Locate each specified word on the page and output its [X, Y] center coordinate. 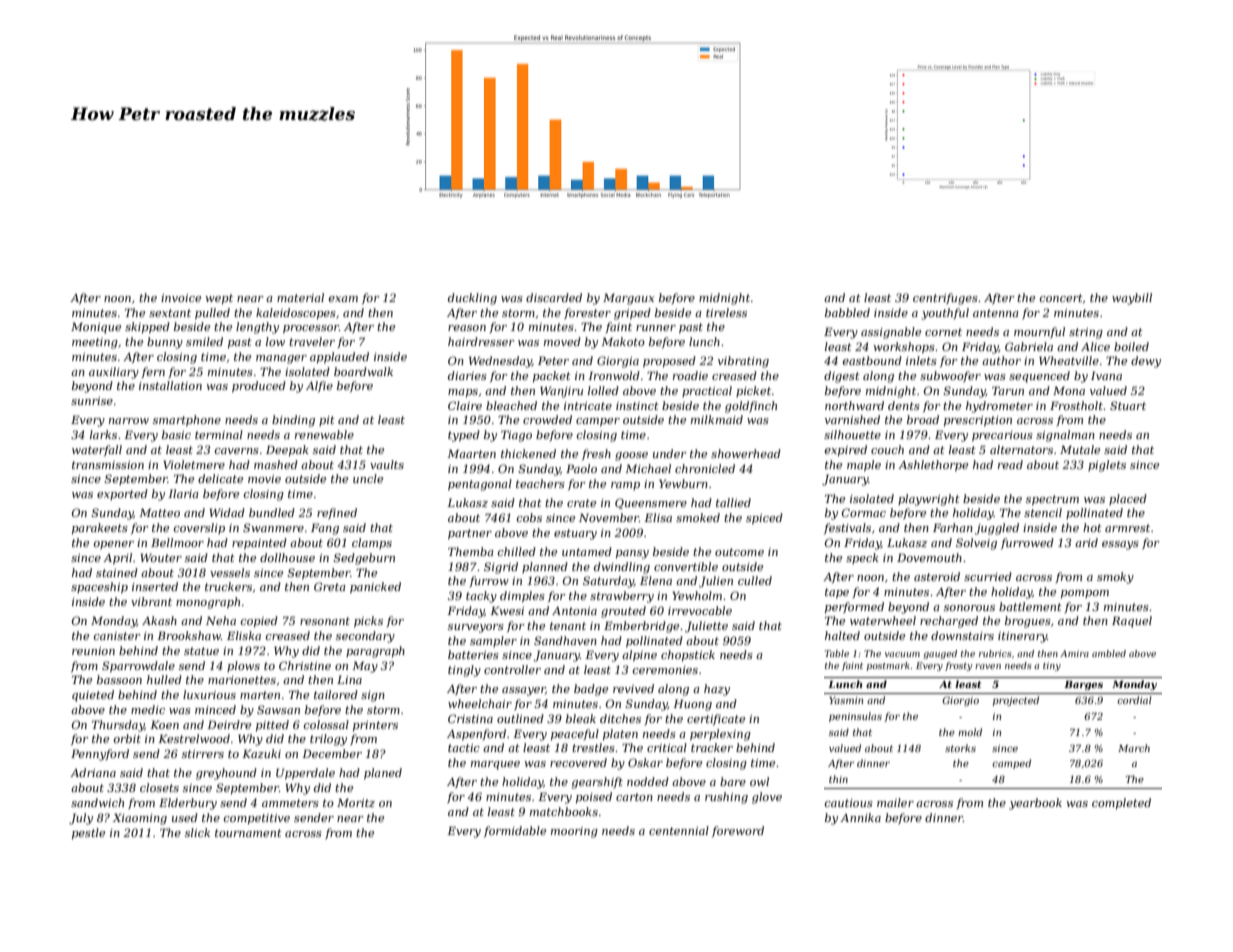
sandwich [97, 802]
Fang [325, 529]
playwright [929, 500]
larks [103, 434]
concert [1061, 298]
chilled [517, 551]
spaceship [99, 588]
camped [1011, 764]
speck [862, 558]
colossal [326, 724]
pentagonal [480, 485]
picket [753, 391]
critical [667, 747]
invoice [181, 298]
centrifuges [945, 299]
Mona [1069, 391]
